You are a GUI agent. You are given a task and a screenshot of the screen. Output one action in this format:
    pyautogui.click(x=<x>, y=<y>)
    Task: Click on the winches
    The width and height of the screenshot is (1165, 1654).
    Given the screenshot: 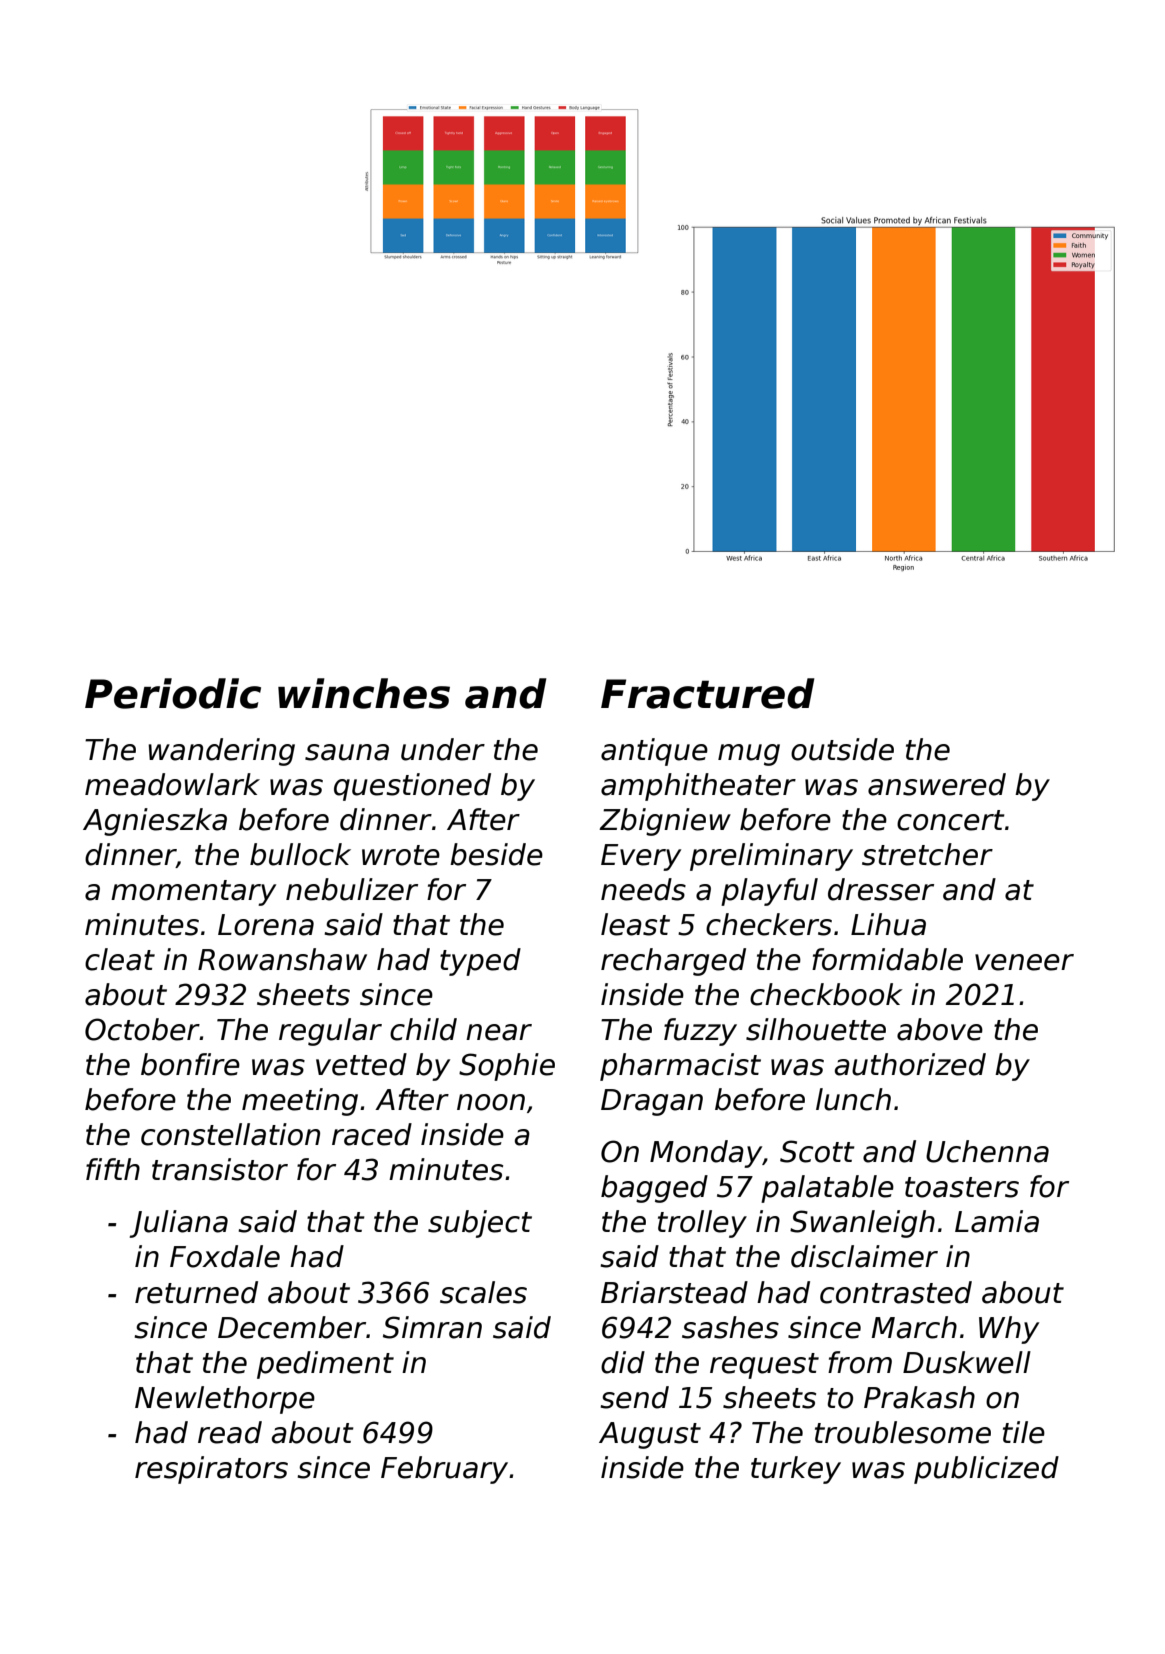 What is the action you would take?
    pyautogui.click(x=364, y=693)
